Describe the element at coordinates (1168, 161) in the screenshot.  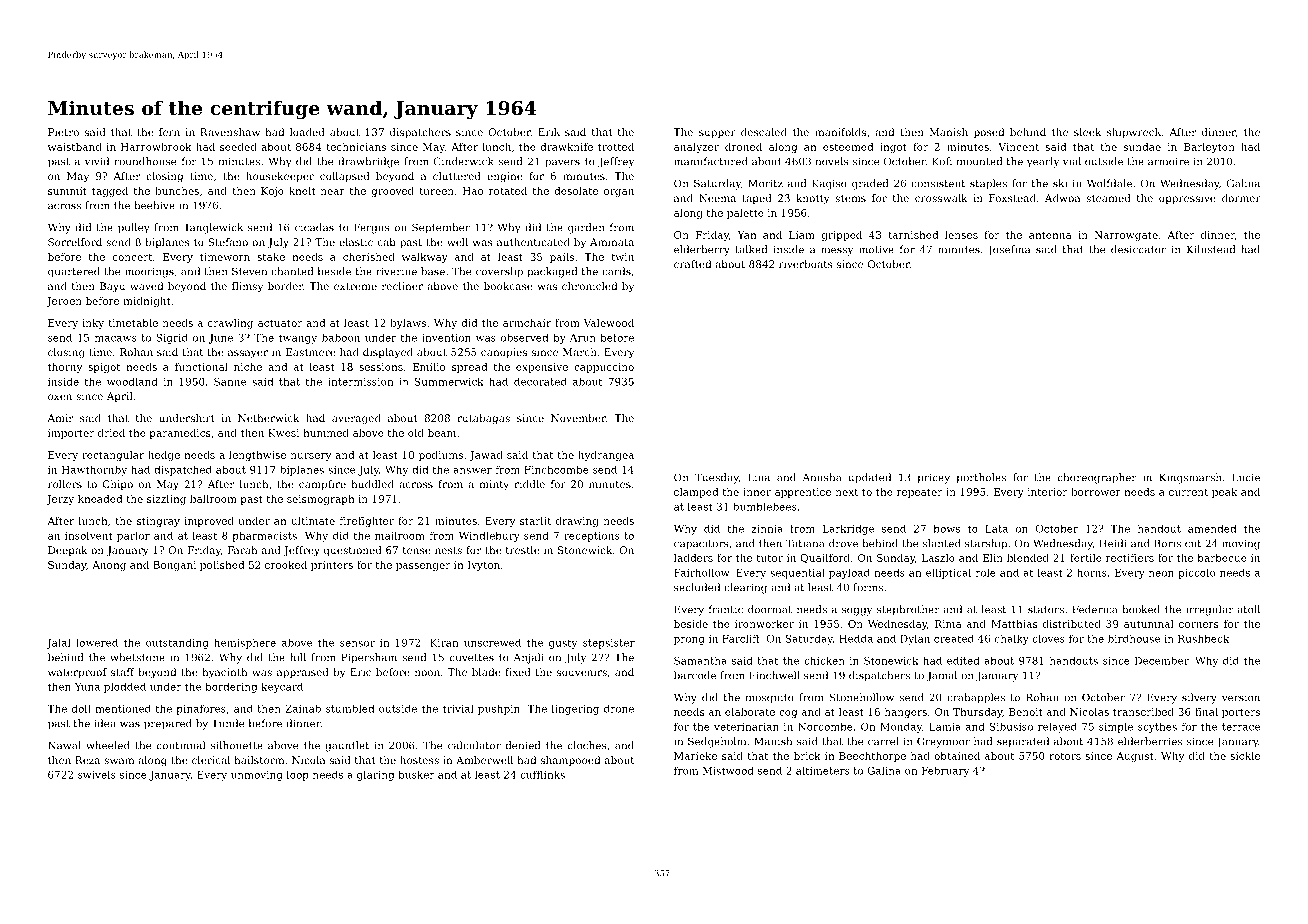
I see `armoire` at that location.
